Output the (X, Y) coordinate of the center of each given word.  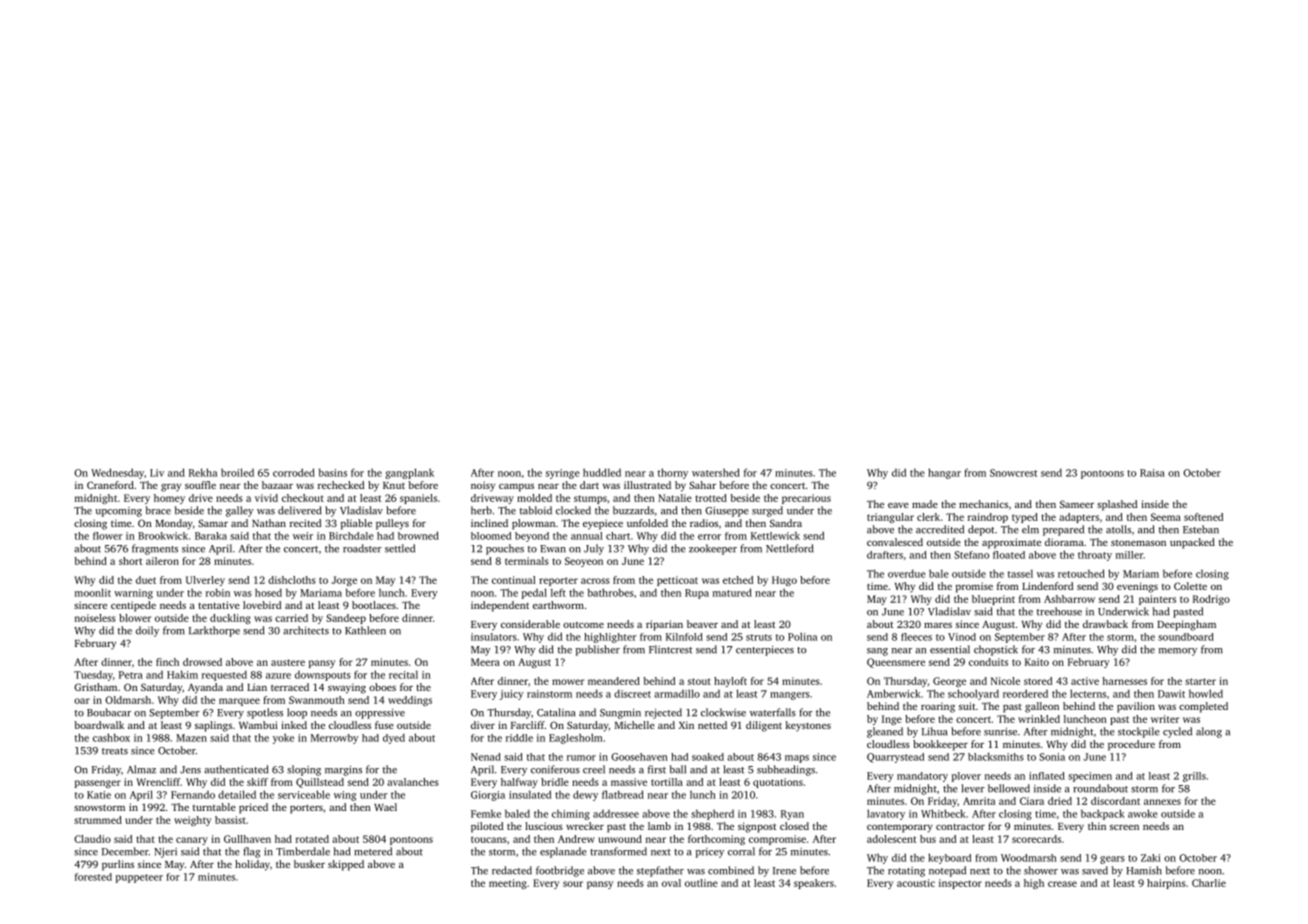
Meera (485, 662)
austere (288, 662)
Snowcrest (1014, 473)
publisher (598, 650)
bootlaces (374, 605)
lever (973, 788)
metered (373, 851)
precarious (806, 499)
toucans (489, 839)
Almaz (141, 769)
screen (1124, 827)
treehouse (1059, 611)
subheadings (786, 770)
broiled (237, 472)
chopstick (996, 650)
